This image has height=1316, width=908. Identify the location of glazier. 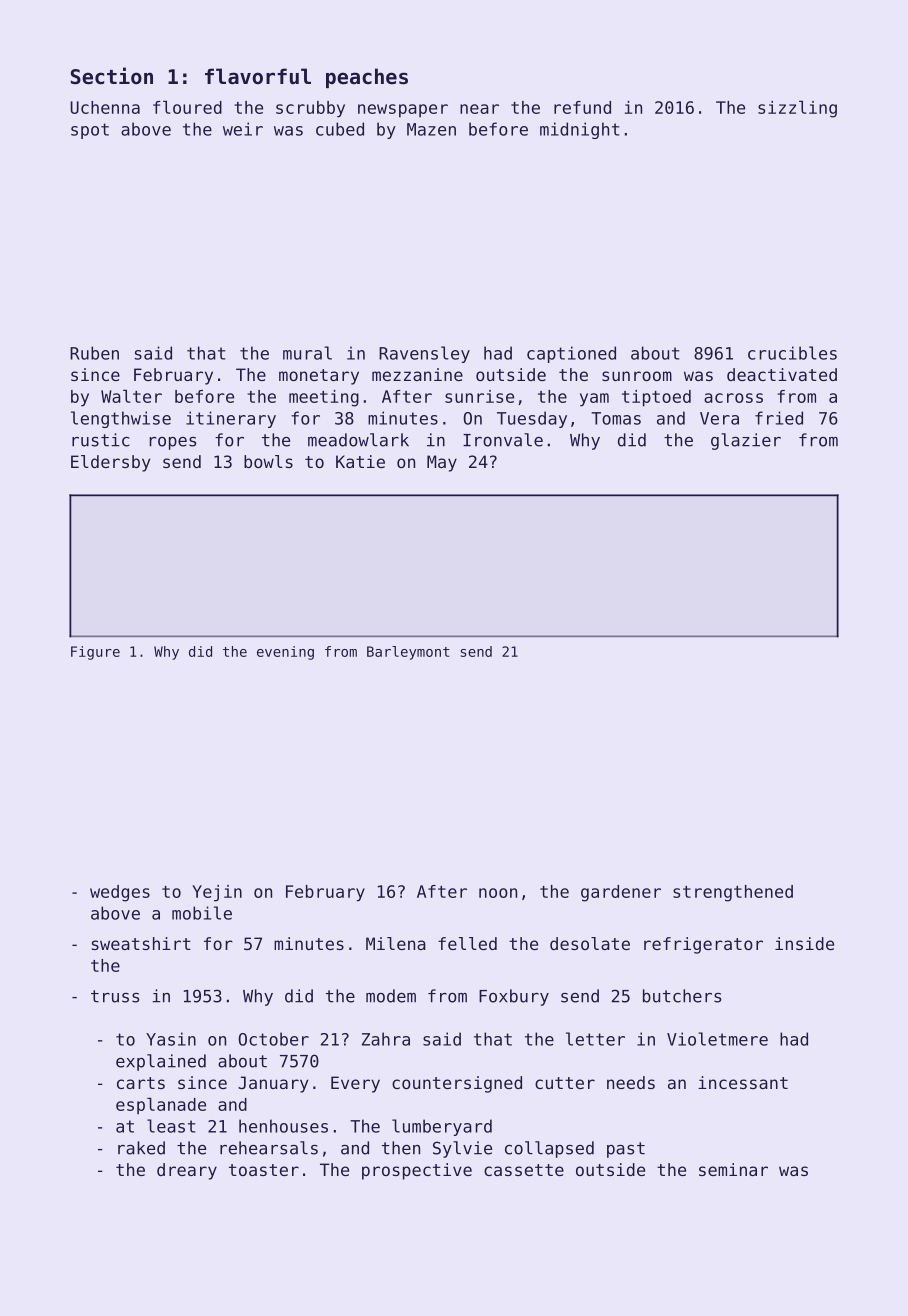
(746, 441).
